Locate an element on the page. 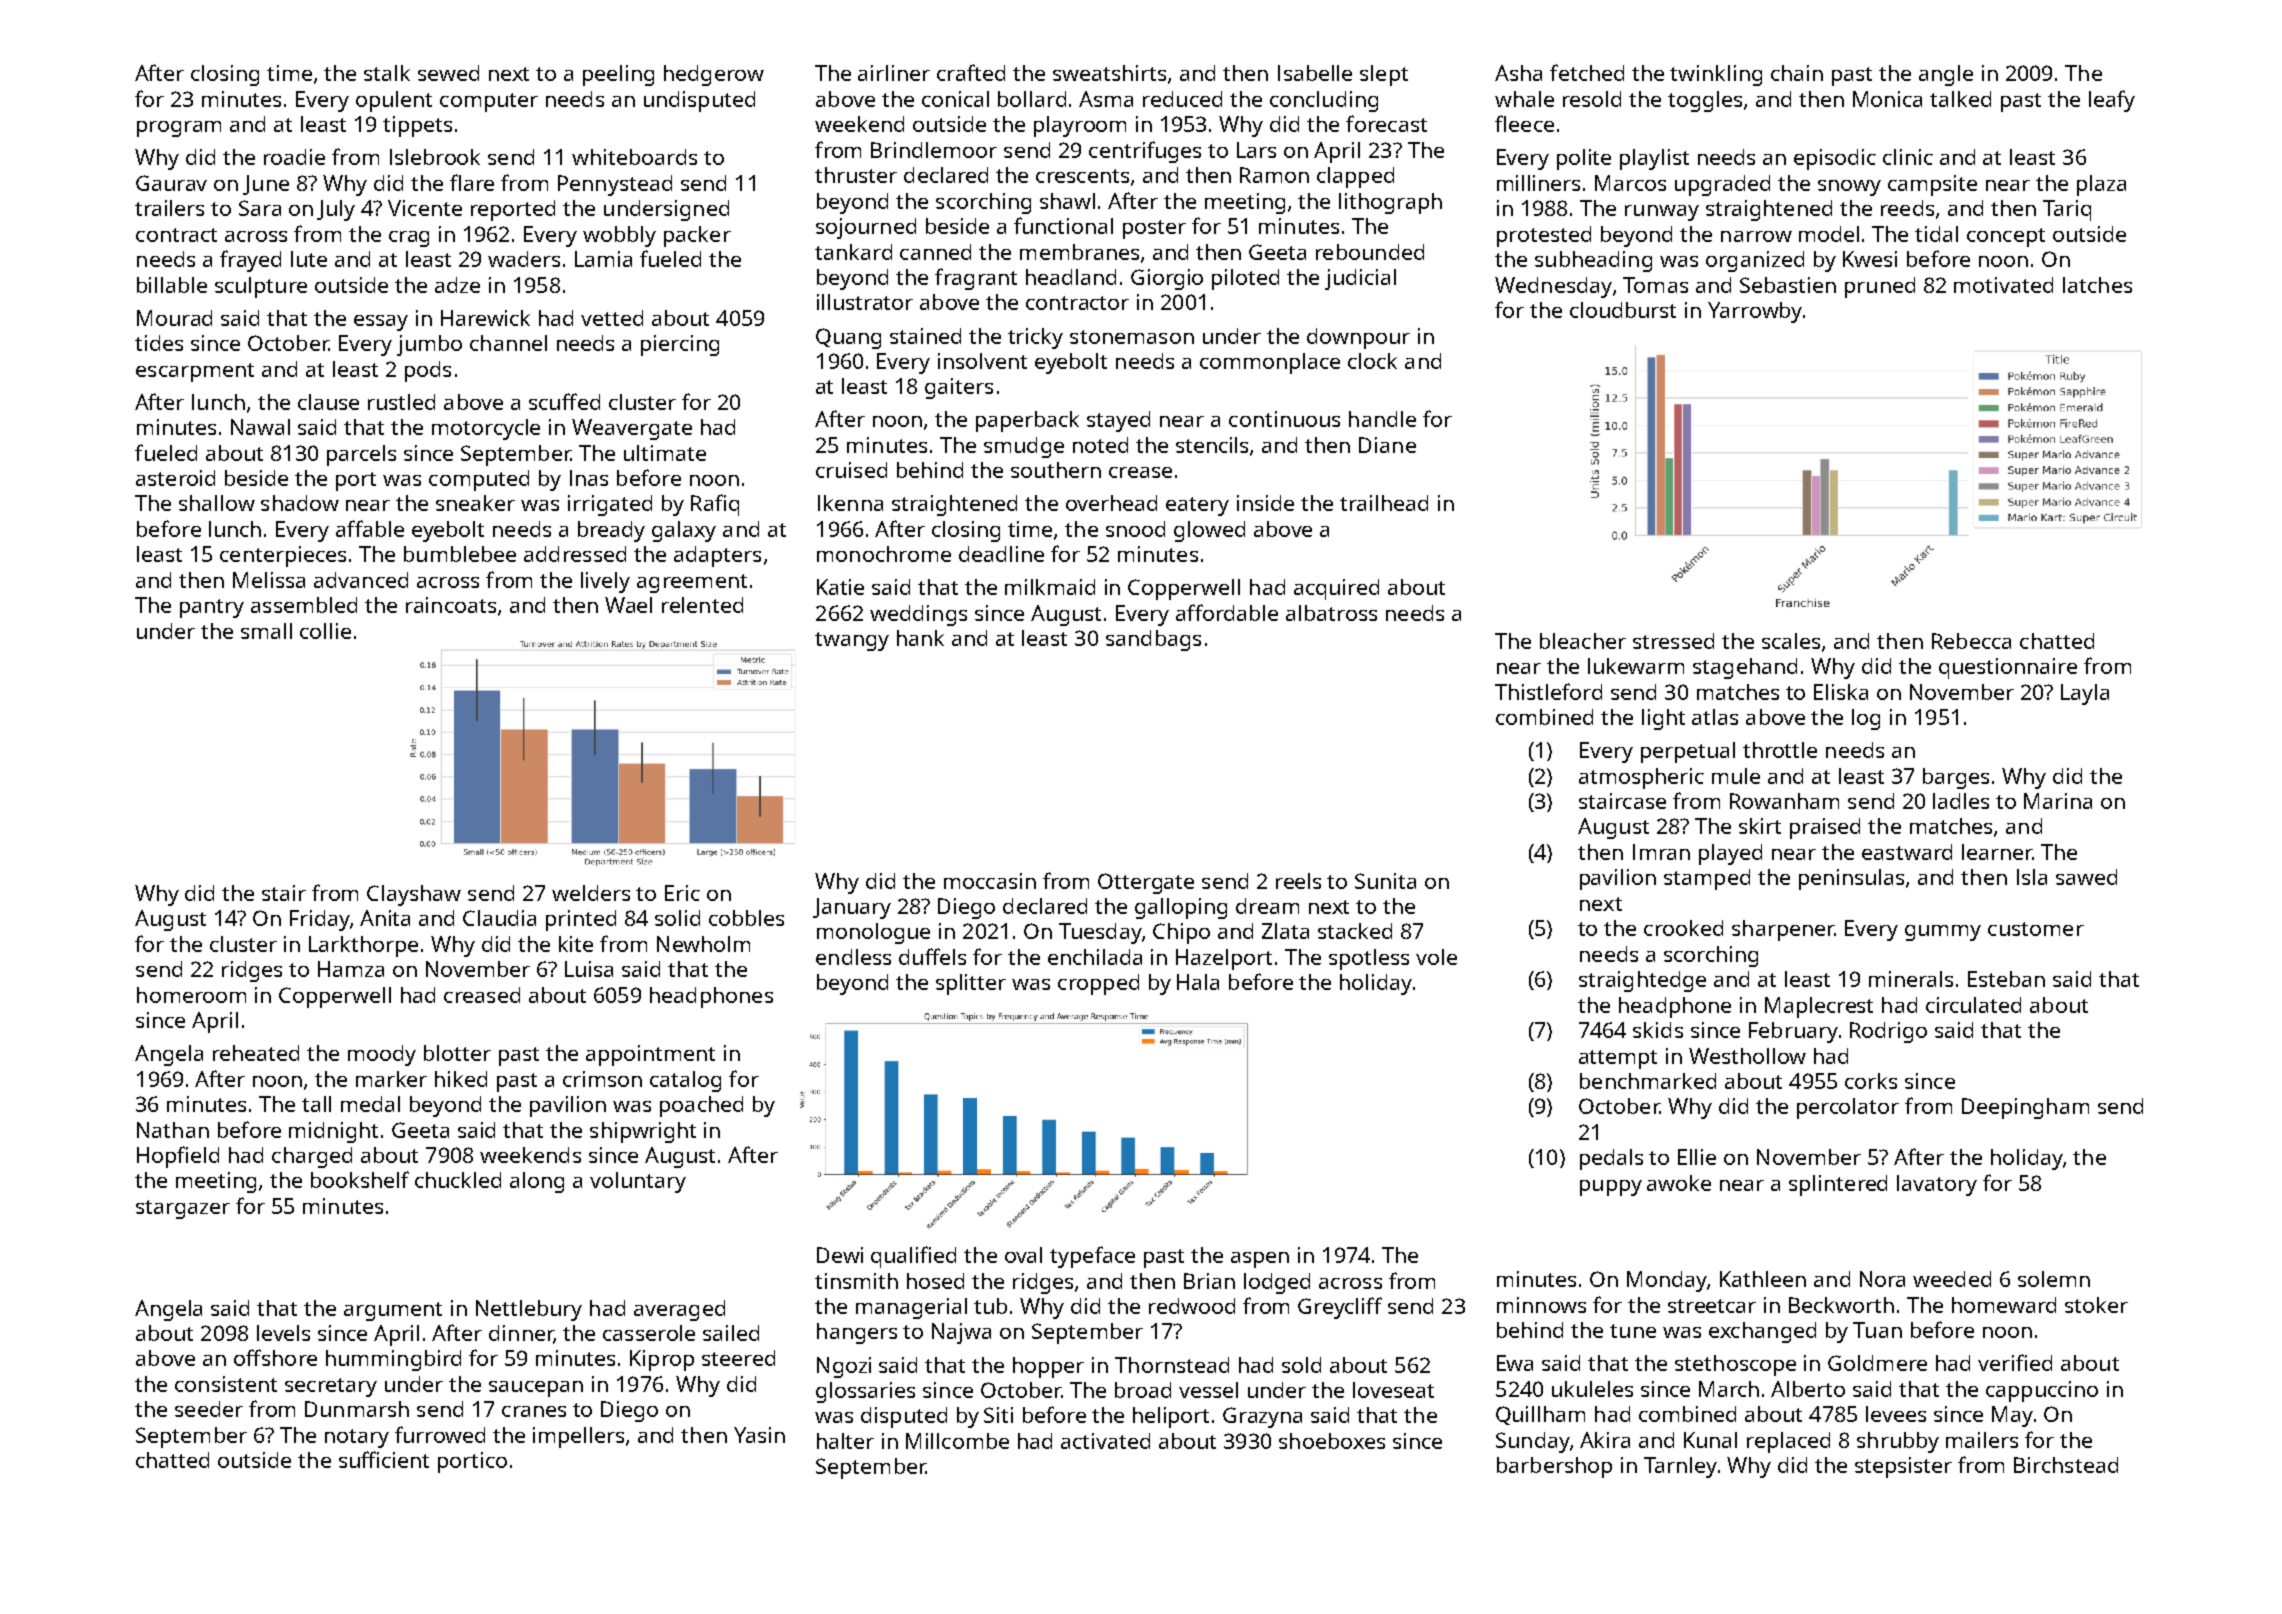 The image size is (2282, 1614). fetched is located at coordinates (1587, 72).
